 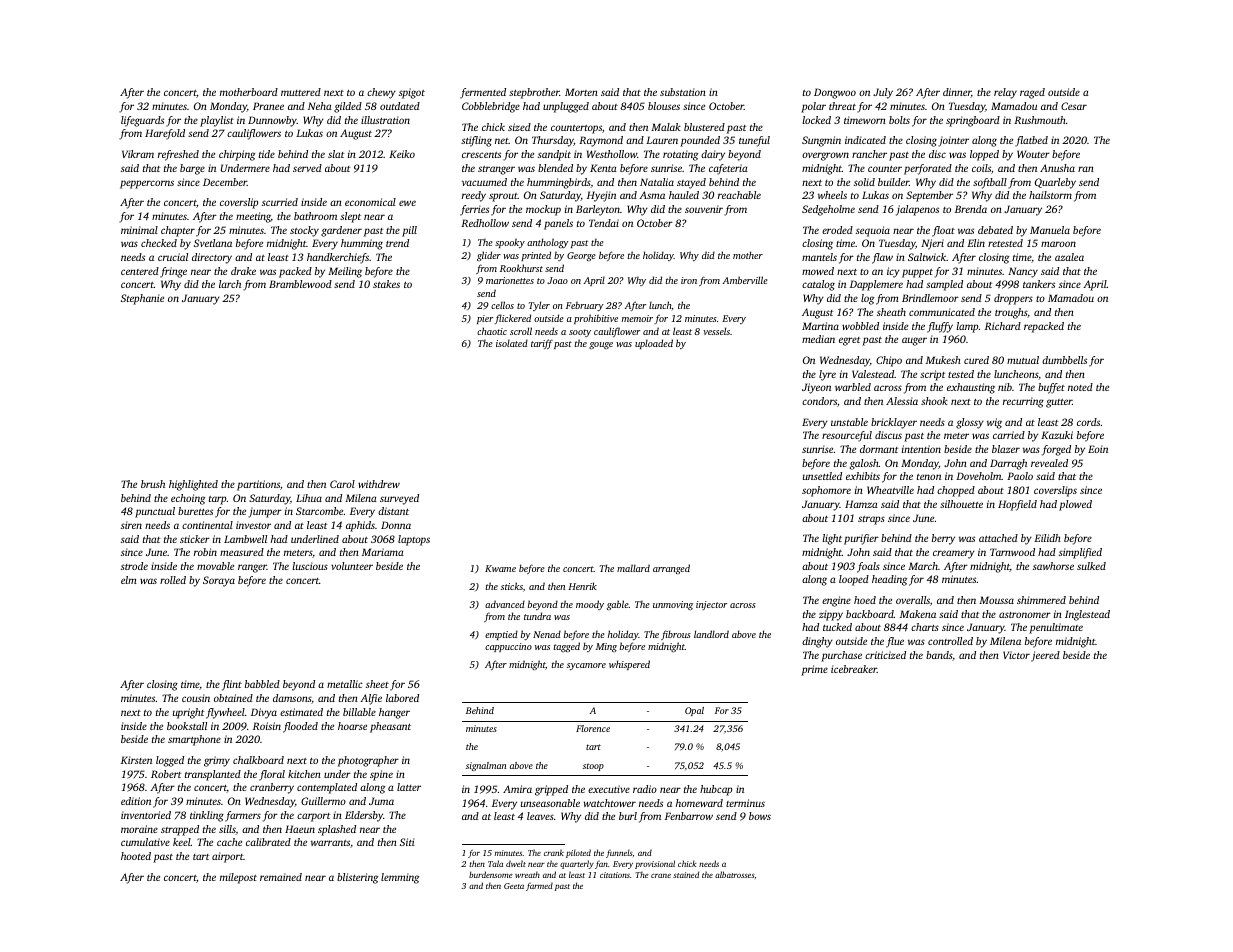 I want to click on vessels, so click(x=716, y=331).
